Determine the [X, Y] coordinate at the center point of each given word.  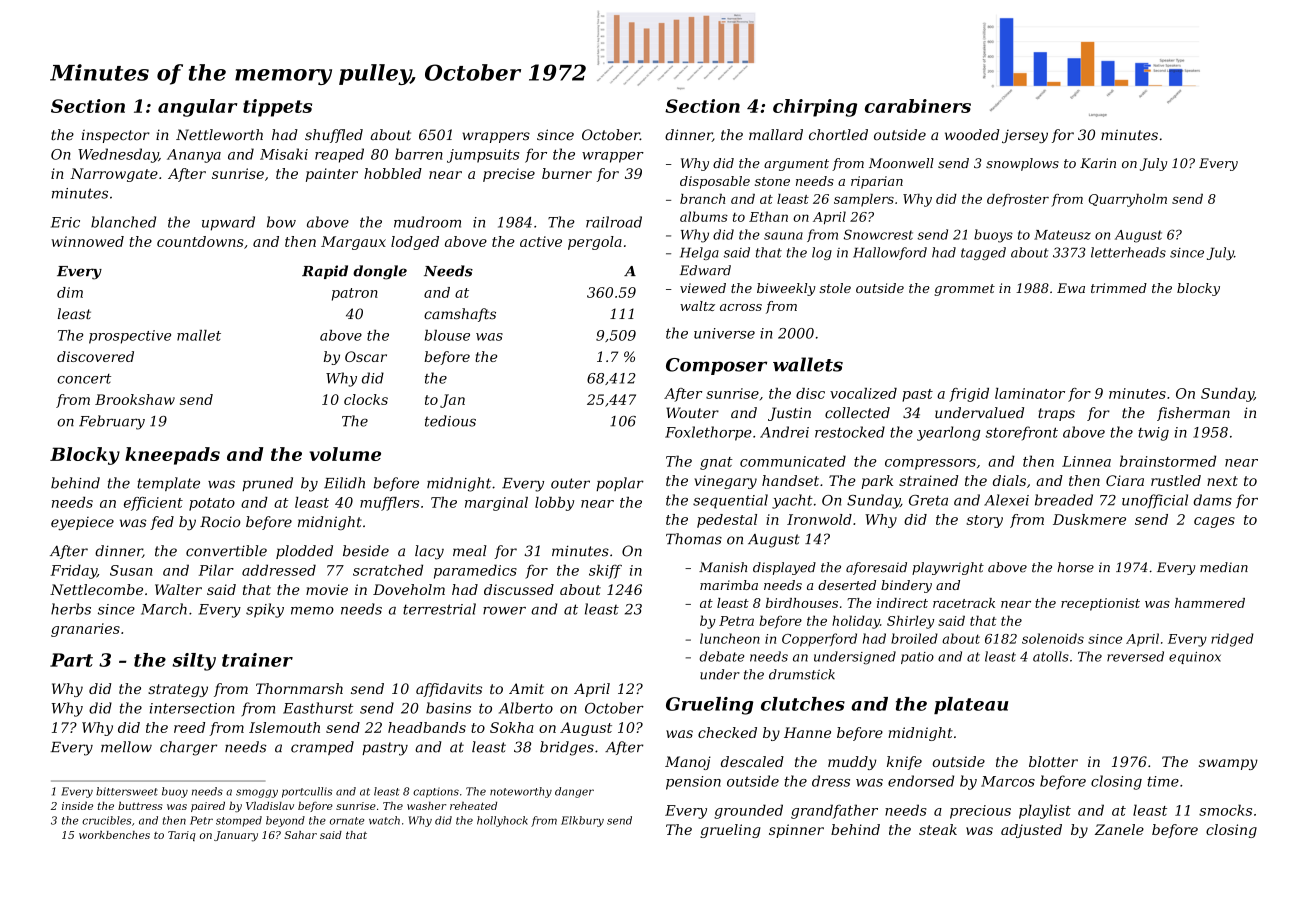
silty [194, 662]
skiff [605, 571]
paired [208, 806]
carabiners [918, 106]
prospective [130, 337]
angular [197, 108]
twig [1153, 434]
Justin [789, 414]
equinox [1195, 658]
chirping [815, 108]
